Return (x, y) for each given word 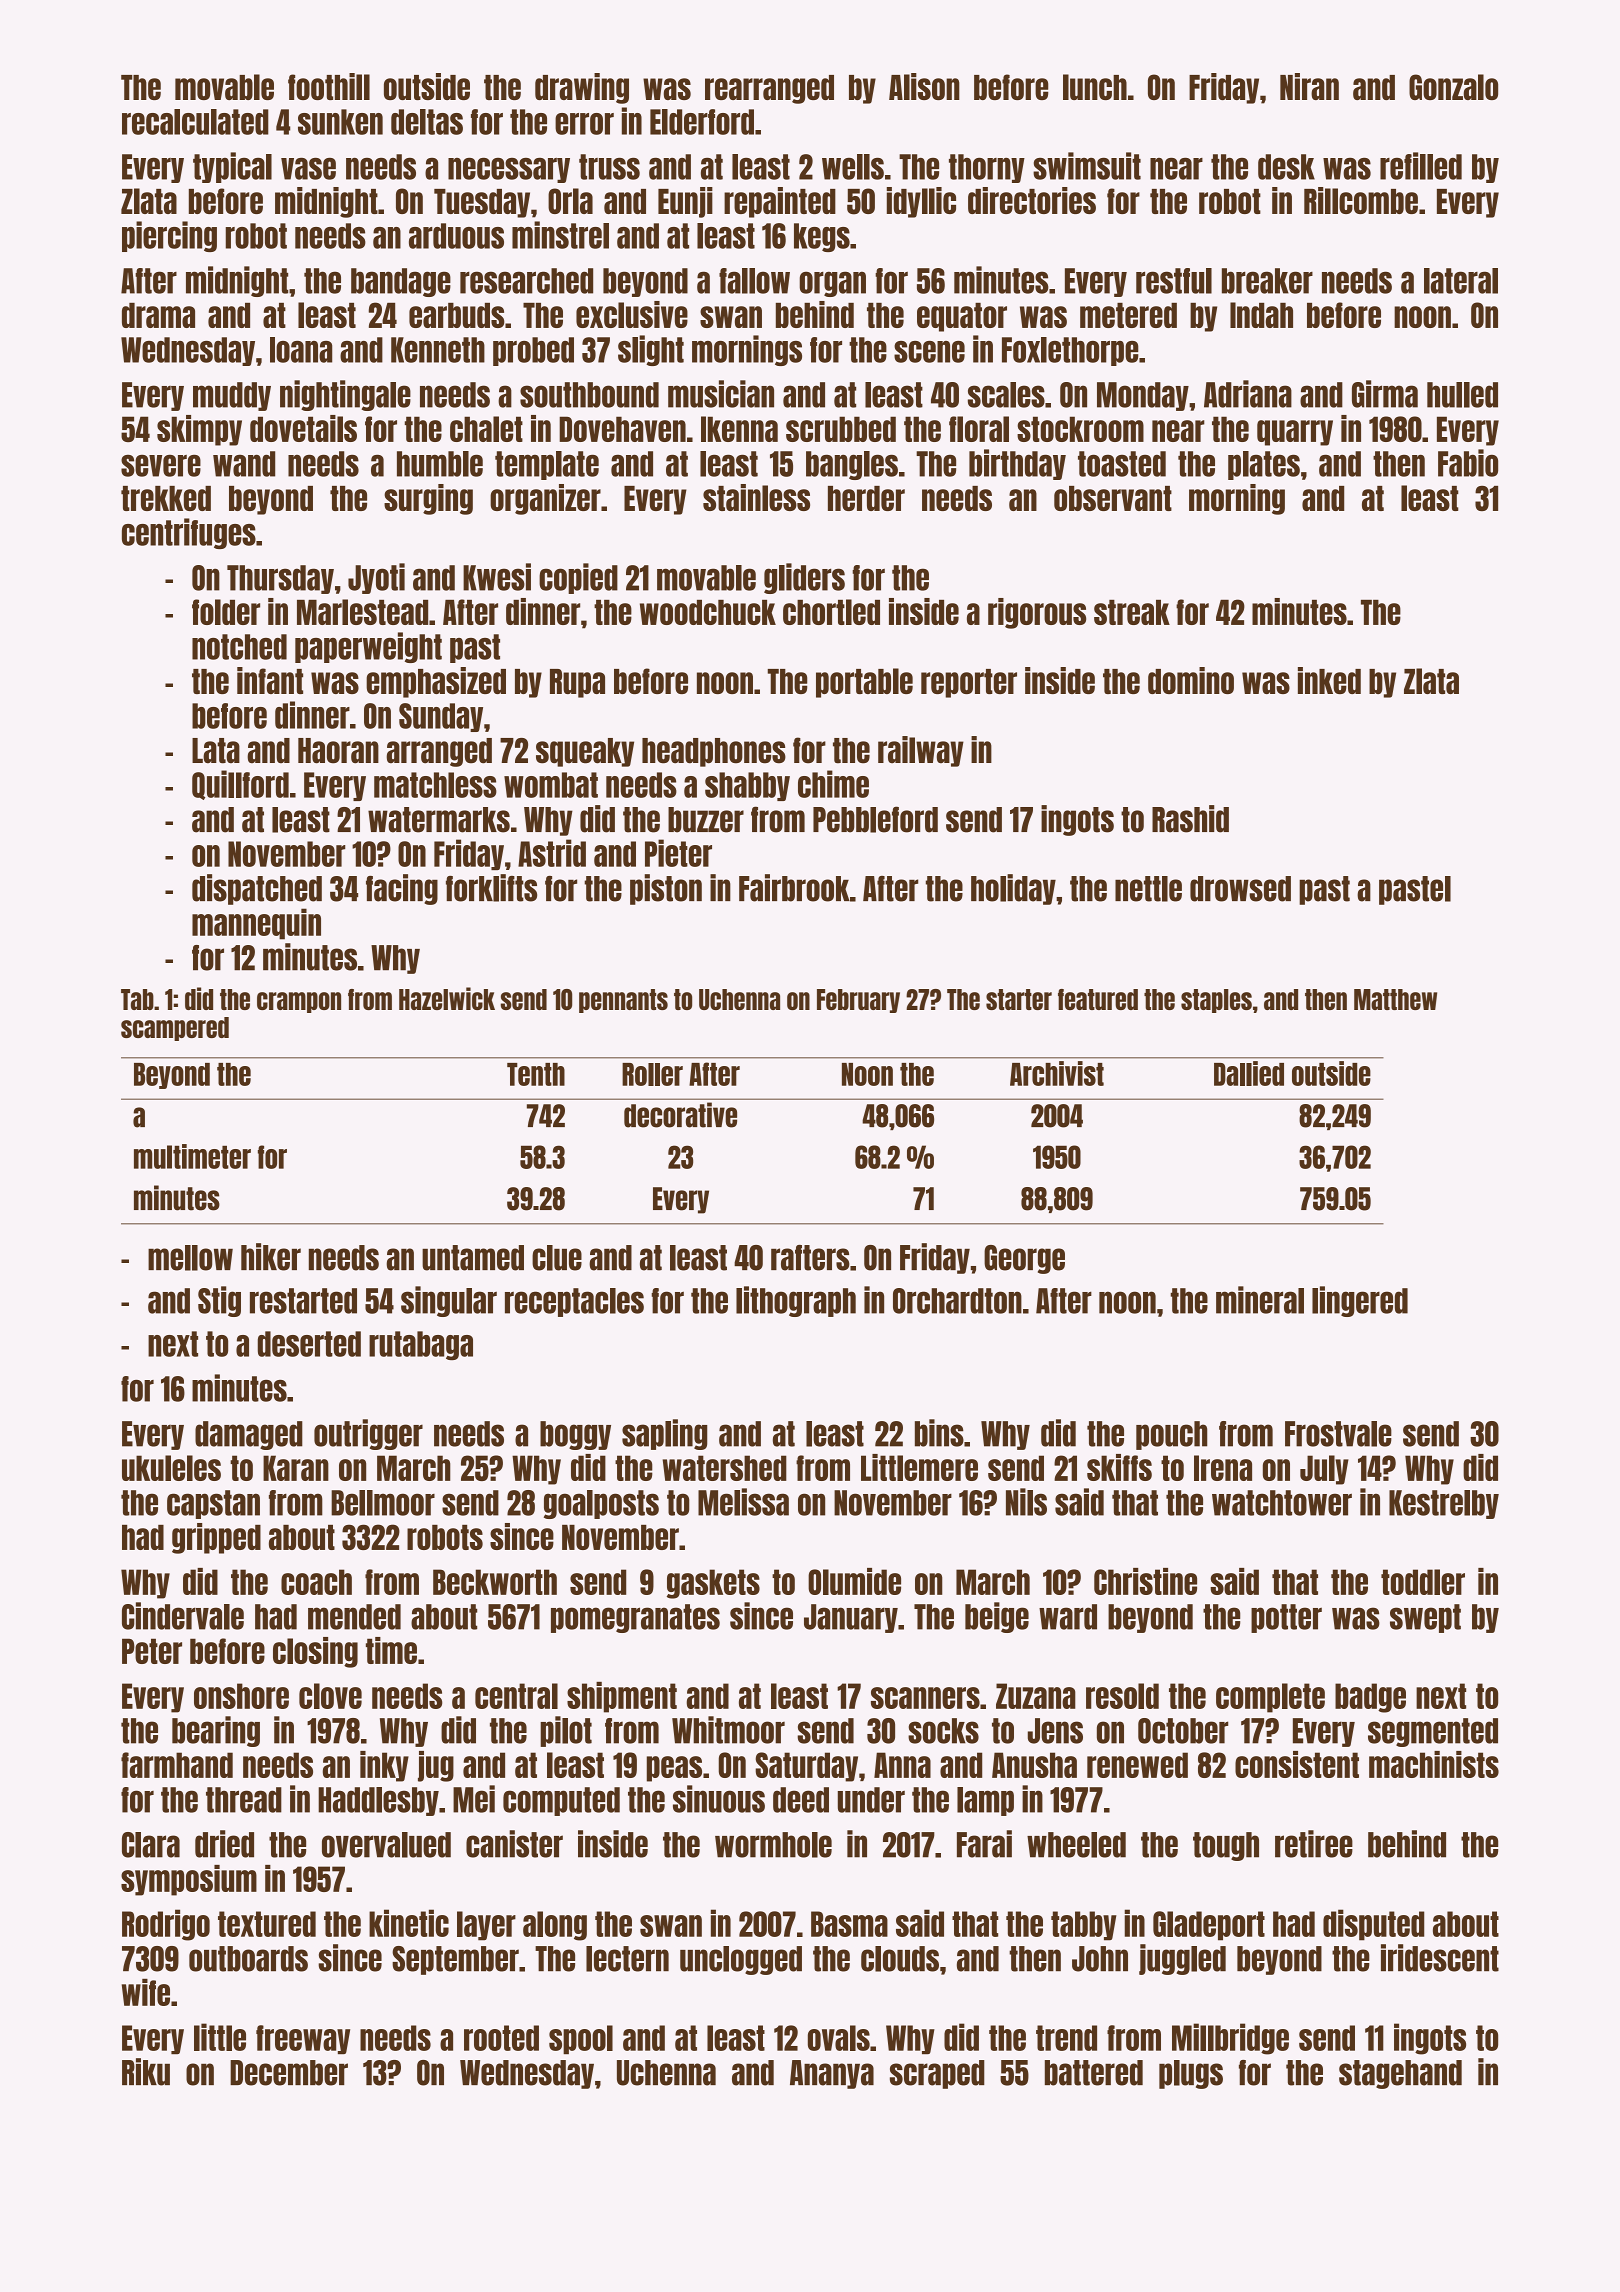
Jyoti (376, 578)
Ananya (832, 2074)
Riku (146, 2072)
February (858, 1001)
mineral (1260, 1300)
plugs (1191, 2074)
